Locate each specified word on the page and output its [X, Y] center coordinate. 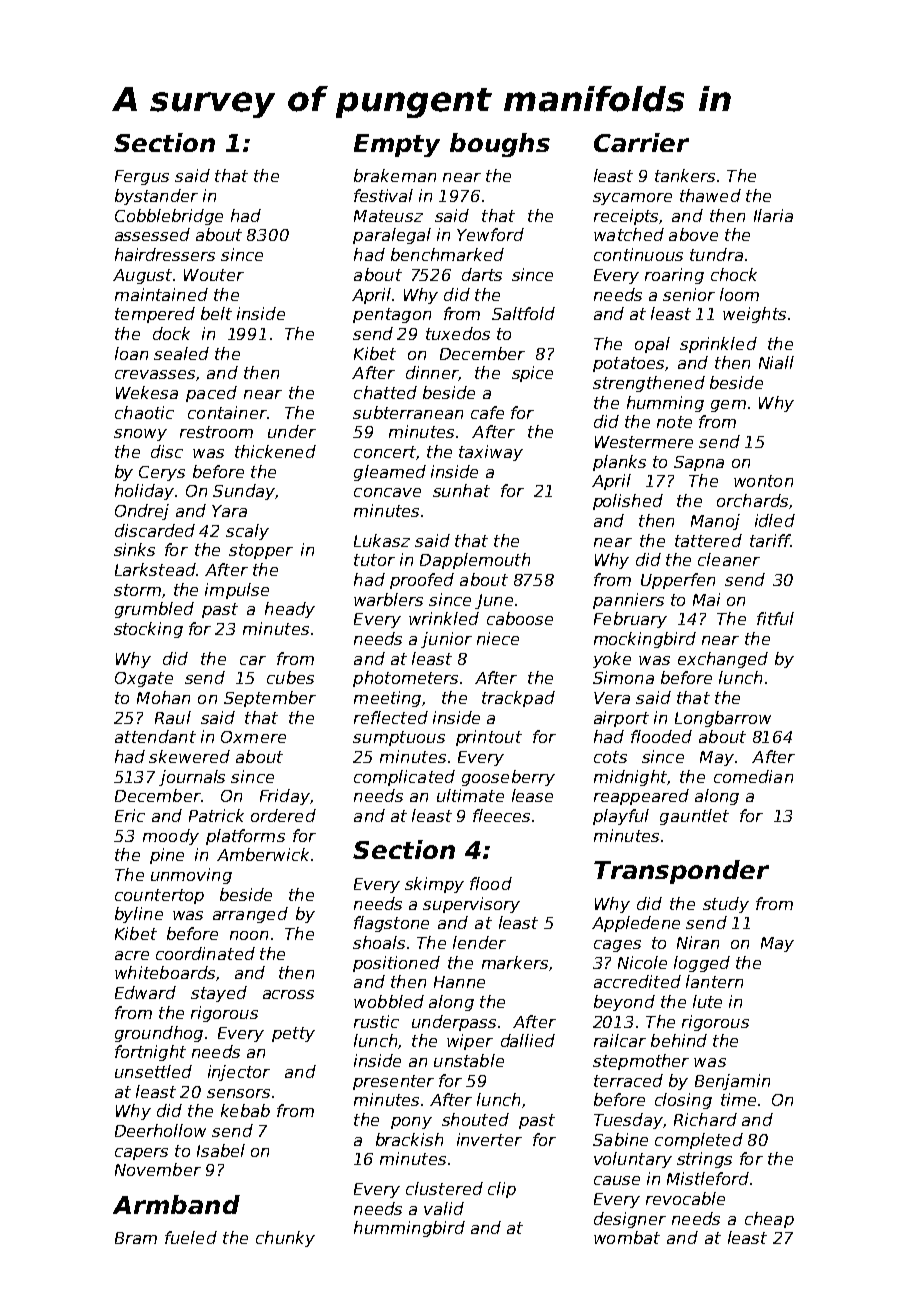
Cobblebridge [169, 217]
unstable [469, 1060]
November [158, 1169]
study [726, 905]
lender [479, 942]
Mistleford [708, 1178]
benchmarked [447, 254]
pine [167, 856]
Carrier [641, 142]
